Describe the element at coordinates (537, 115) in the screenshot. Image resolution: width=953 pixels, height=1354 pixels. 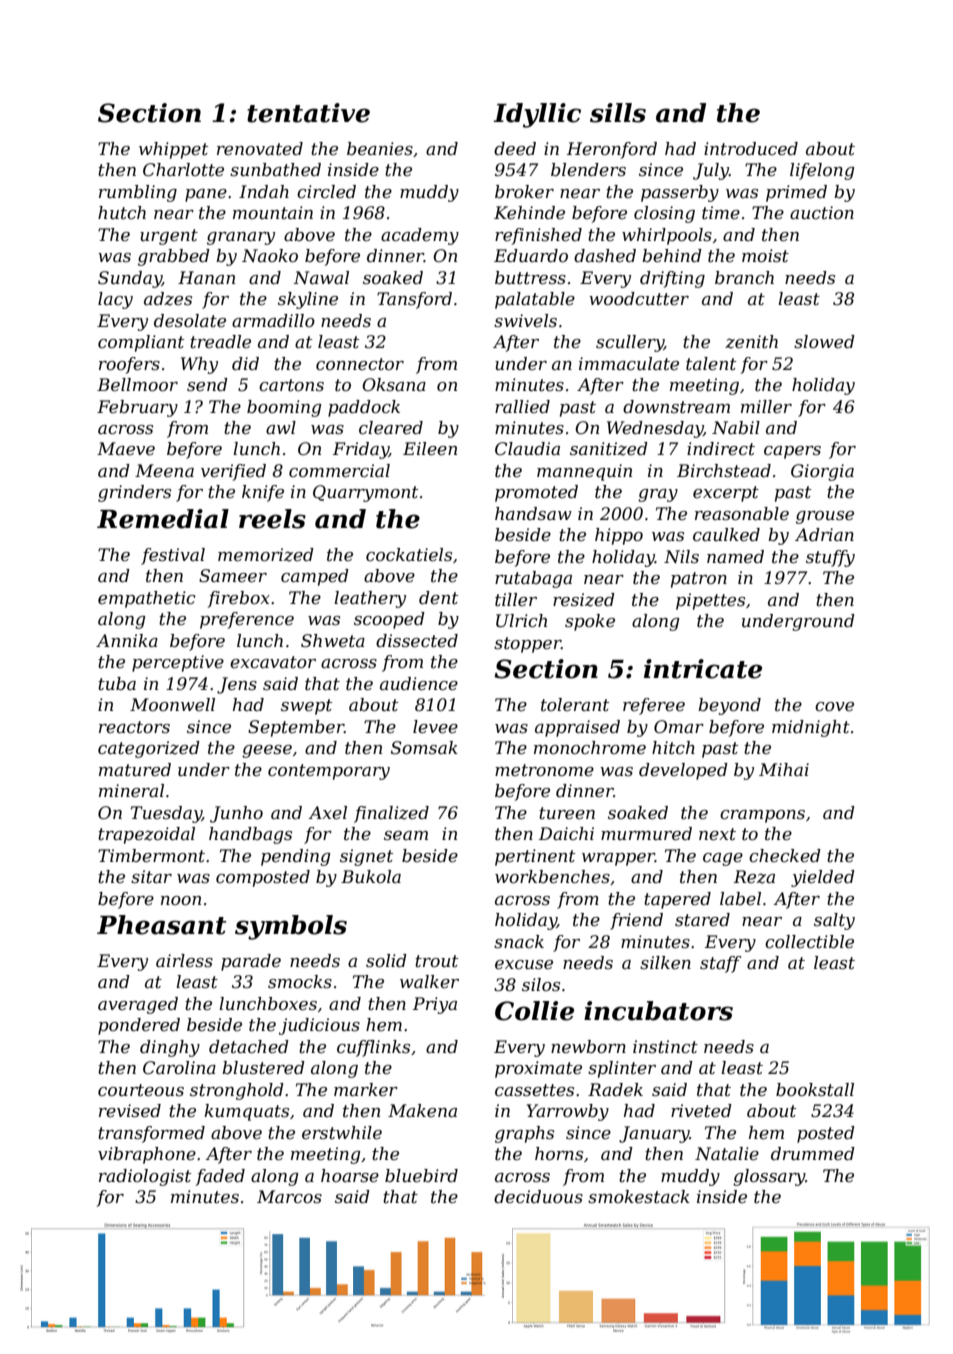
I see `Idyllic` at that location.
